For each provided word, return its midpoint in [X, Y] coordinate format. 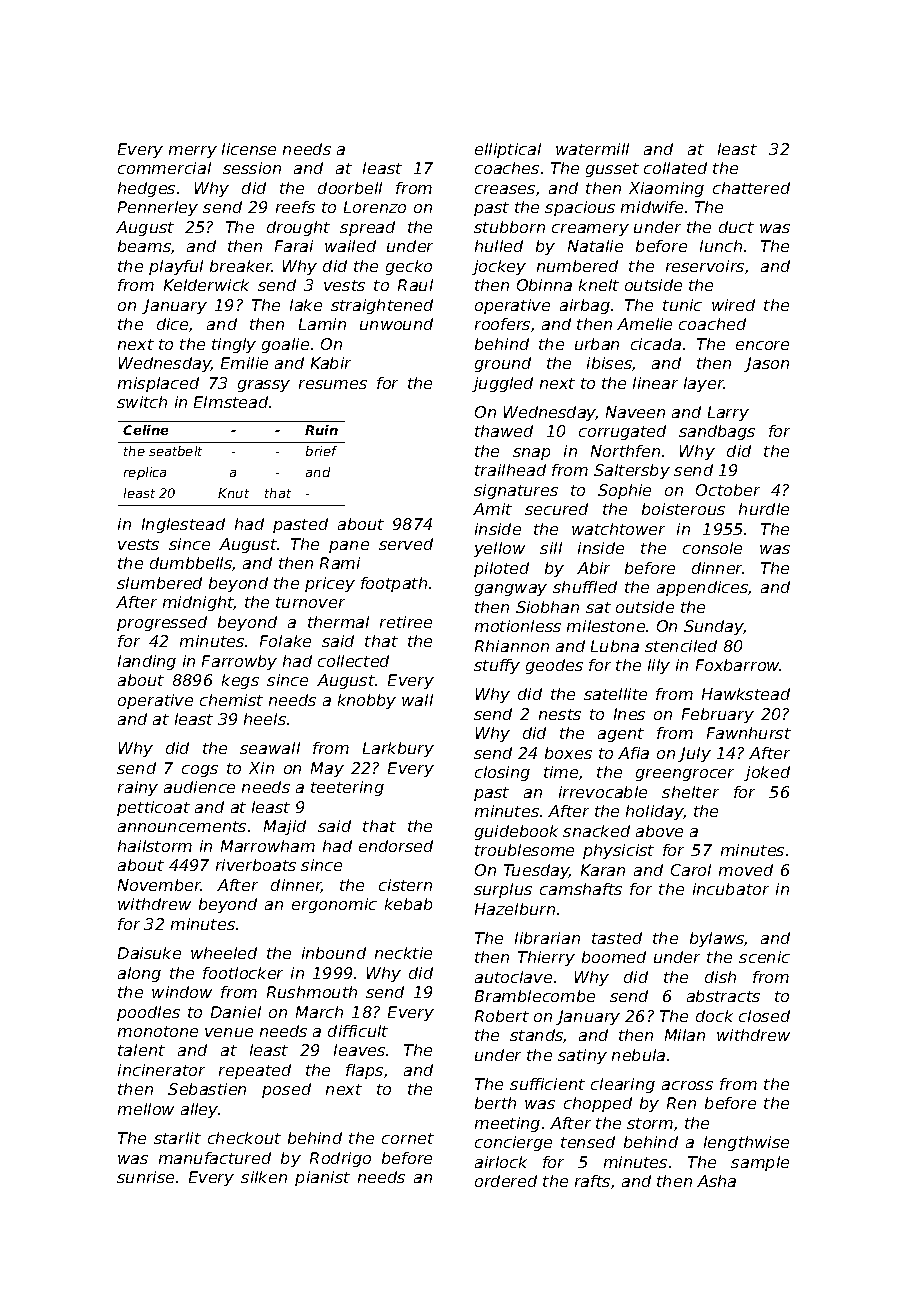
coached [712, 324]
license [249, 149]
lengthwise [746, 1143]
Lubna [615, 646]
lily [659, 666]
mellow [146, 1109]
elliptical [508, 150]
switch [142, 402]
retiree [406, 622]
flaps [364, 1071]
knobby [367, 701]
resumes [333, 384]
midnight [198, 603]
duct [736, 227]
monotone [158, 1031]
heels [265, 719]
